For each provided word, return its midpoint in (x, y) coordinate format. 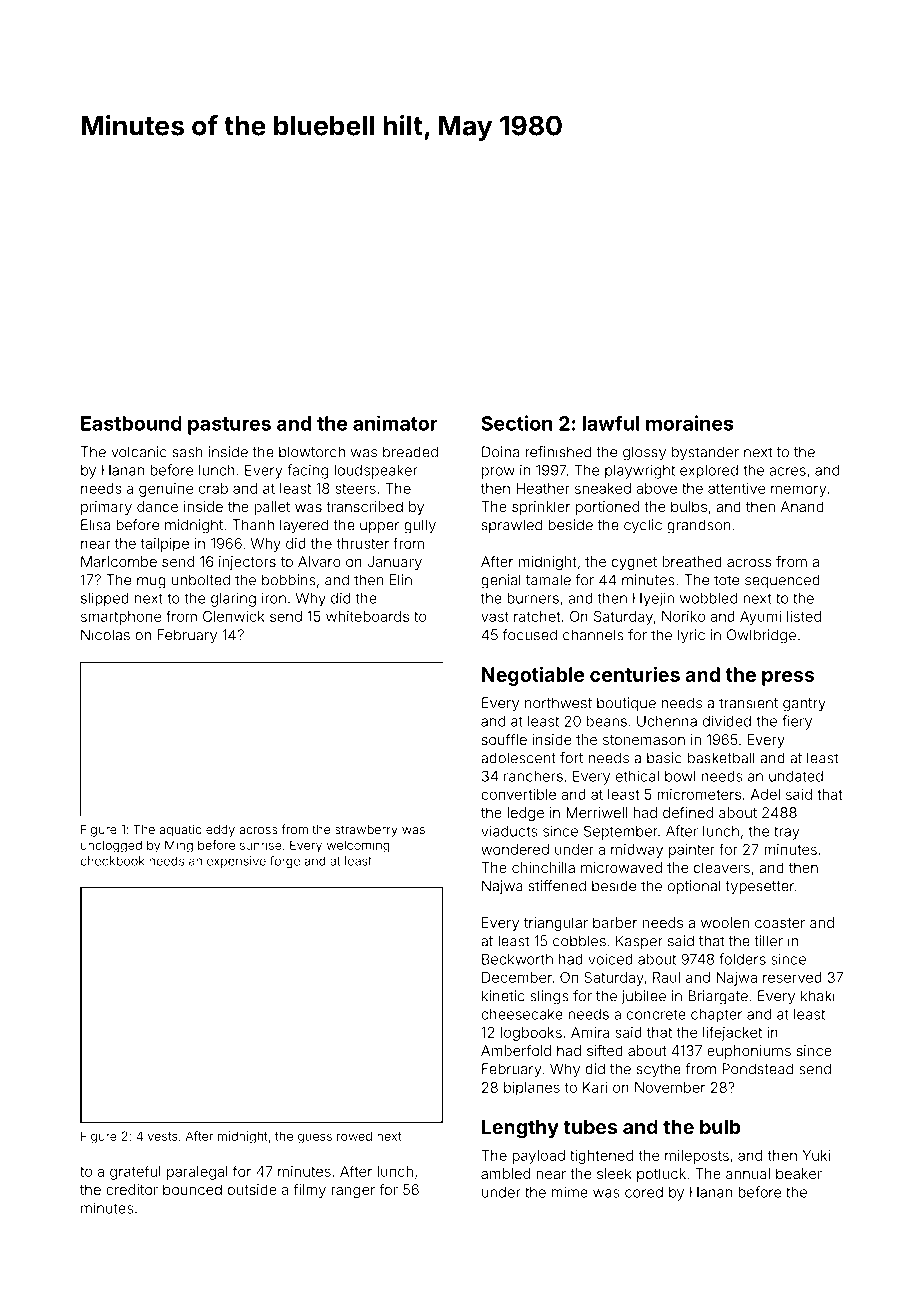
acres (787, 471)
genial (501, 581)
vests (163, 1136)
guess (315, 1139)
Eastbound (131, 423)
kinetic (503, 996)
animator (395, 423)
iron (274, 598)
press (788, 678)
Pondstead (757, 1069)
